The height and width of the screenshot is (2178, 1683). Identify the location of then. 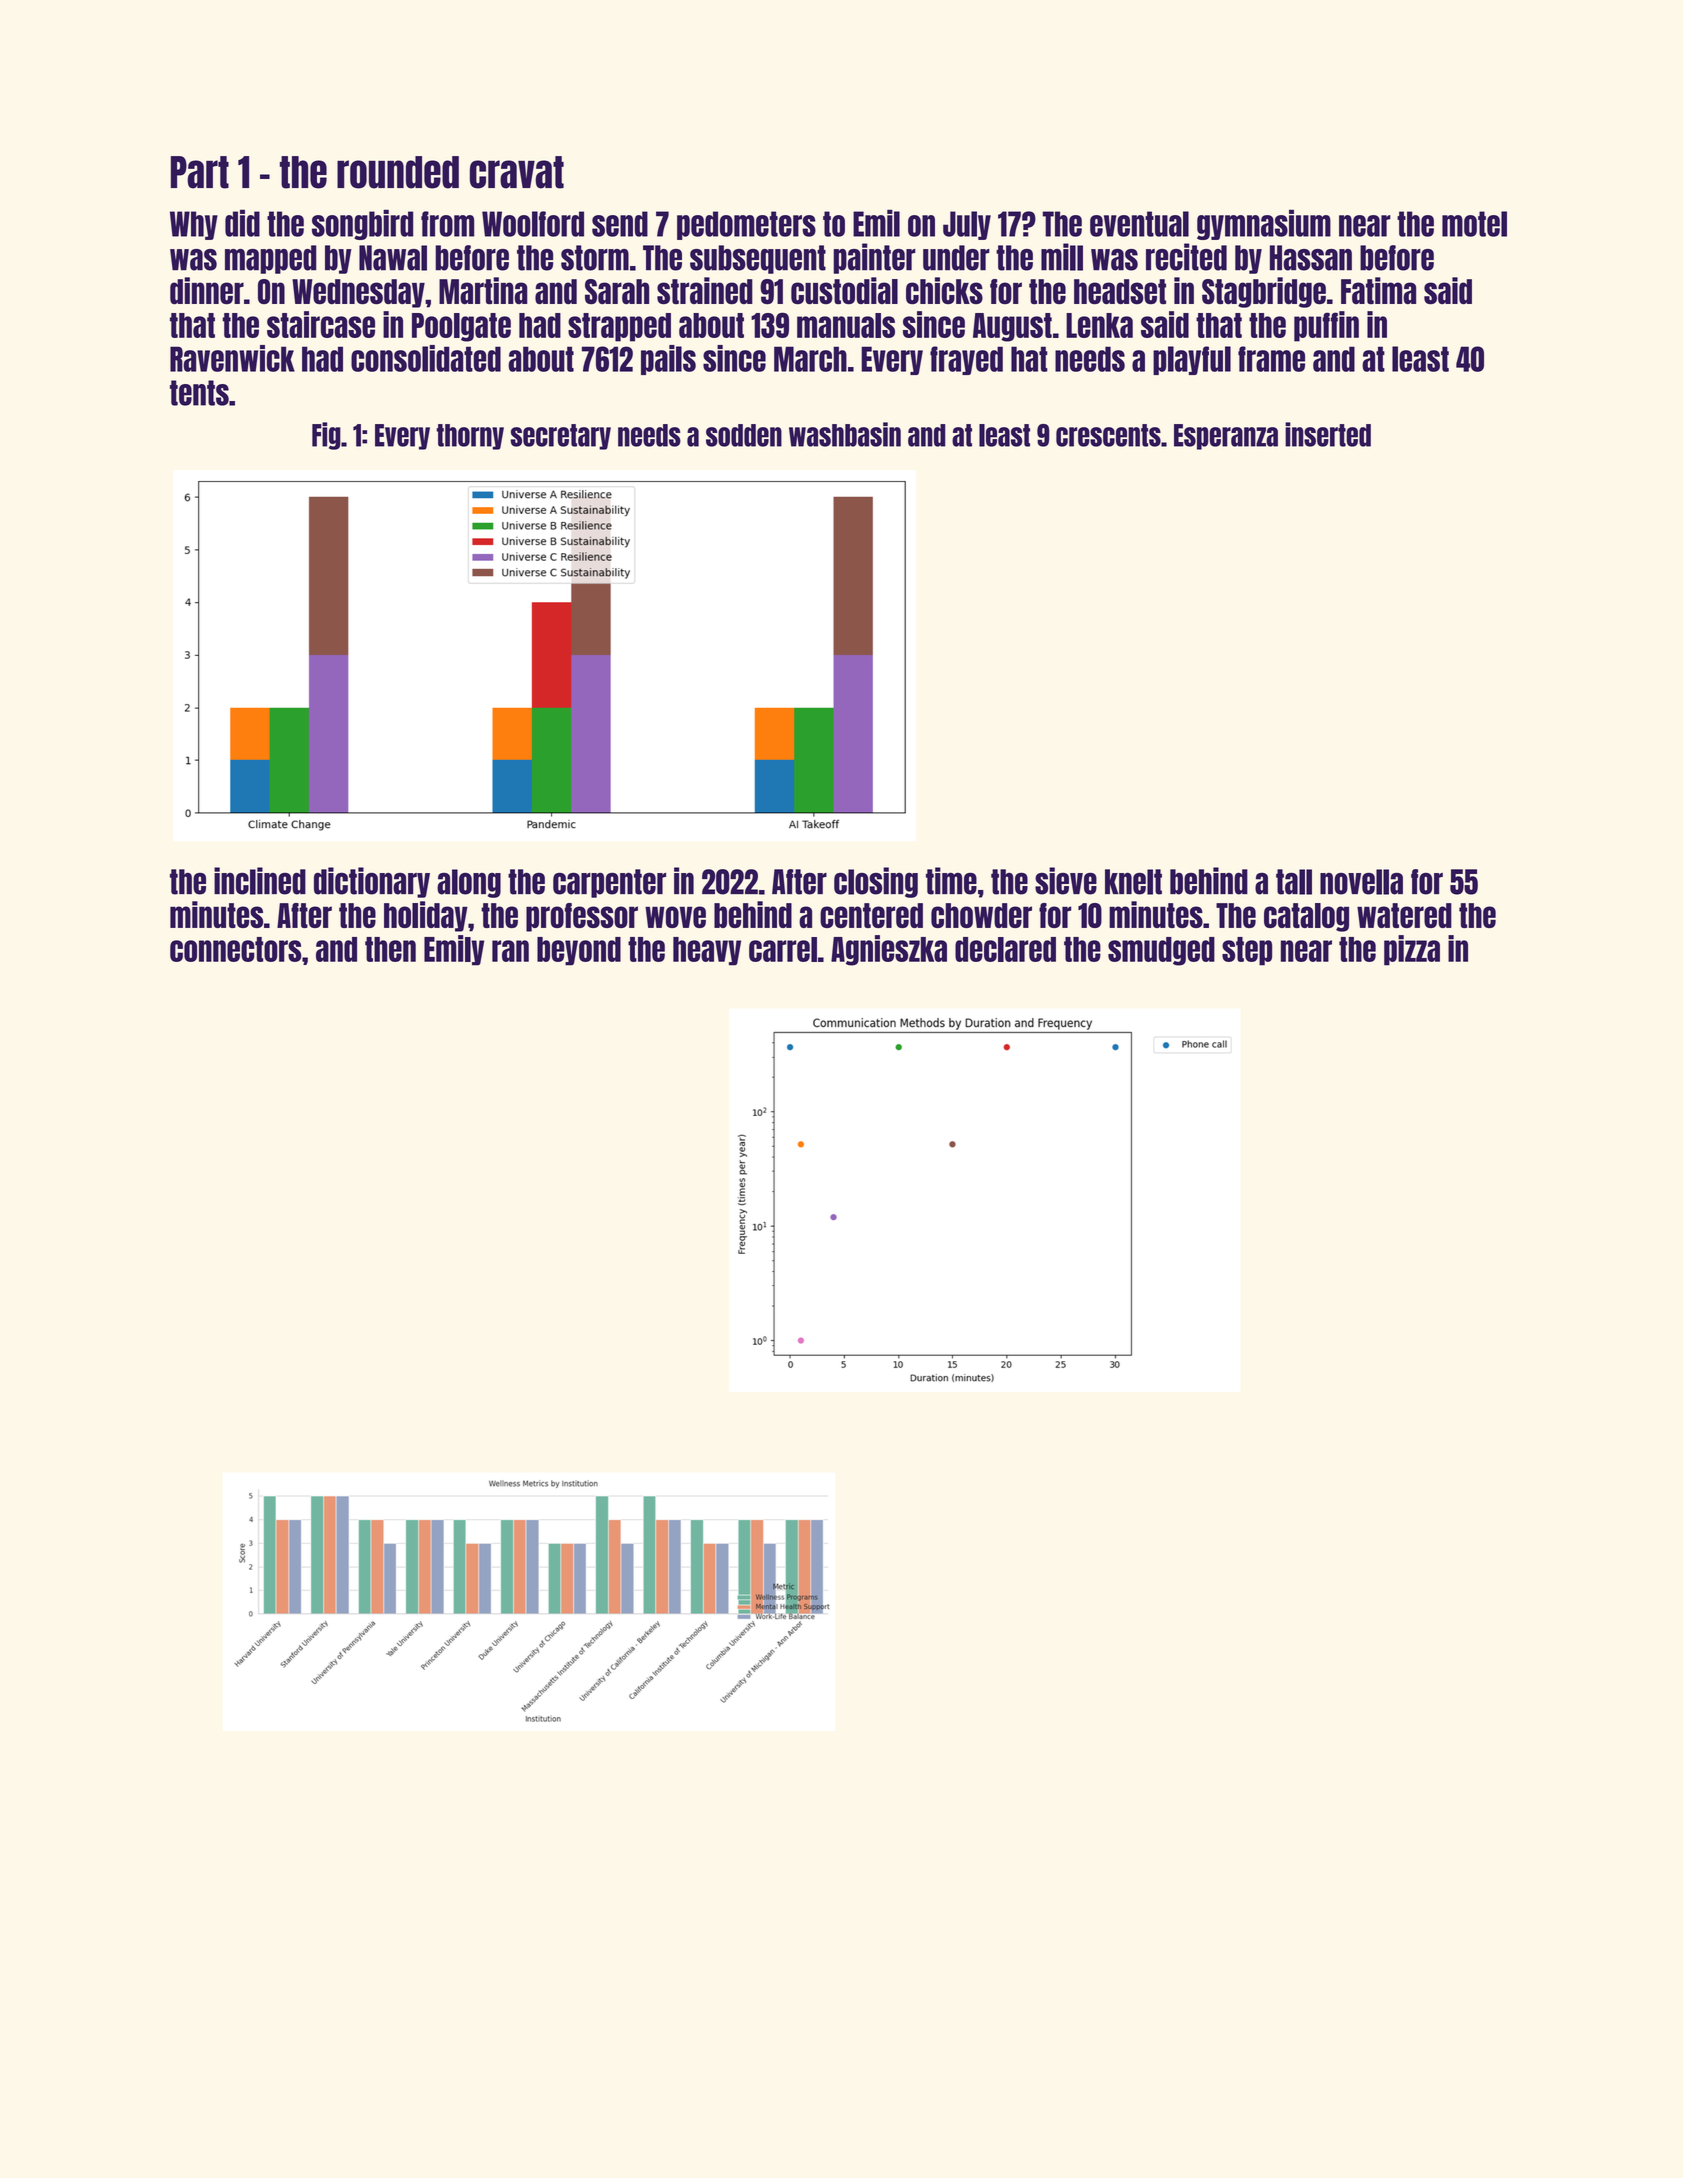
(390, 949).
